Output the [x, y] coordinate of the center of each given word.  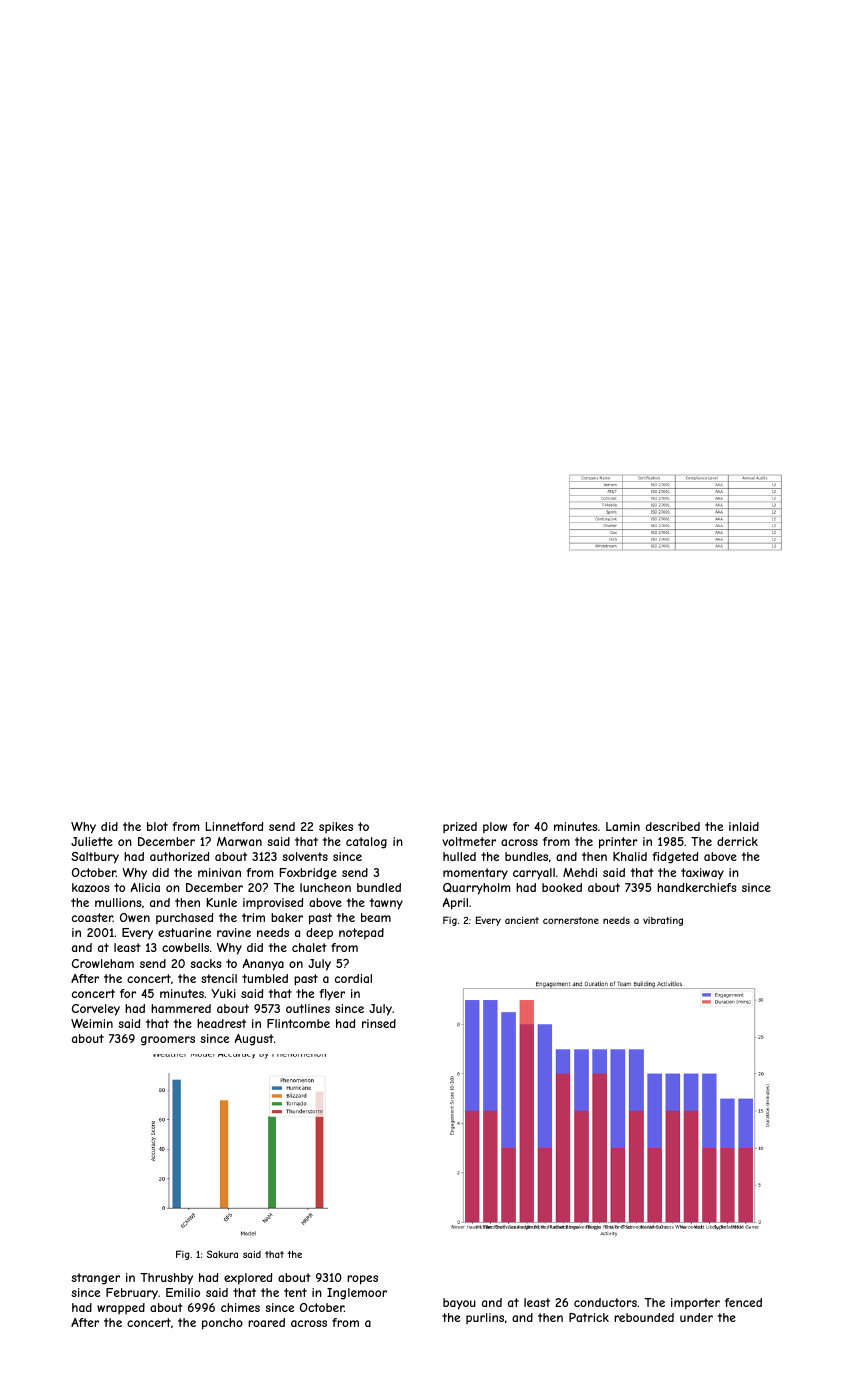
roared [266, 1322]
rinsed [379, 1023]
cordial [353, 978]
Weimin [92, 1023]
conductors [605, 1302]
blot [157, 826]
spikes [336, 827]
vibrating [663, 921]
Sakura [222, 1254]
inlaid [744, 826]
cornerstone [571, 920]
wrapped [121, 1308]
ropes [362, 1280]
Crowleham [103, 963]
